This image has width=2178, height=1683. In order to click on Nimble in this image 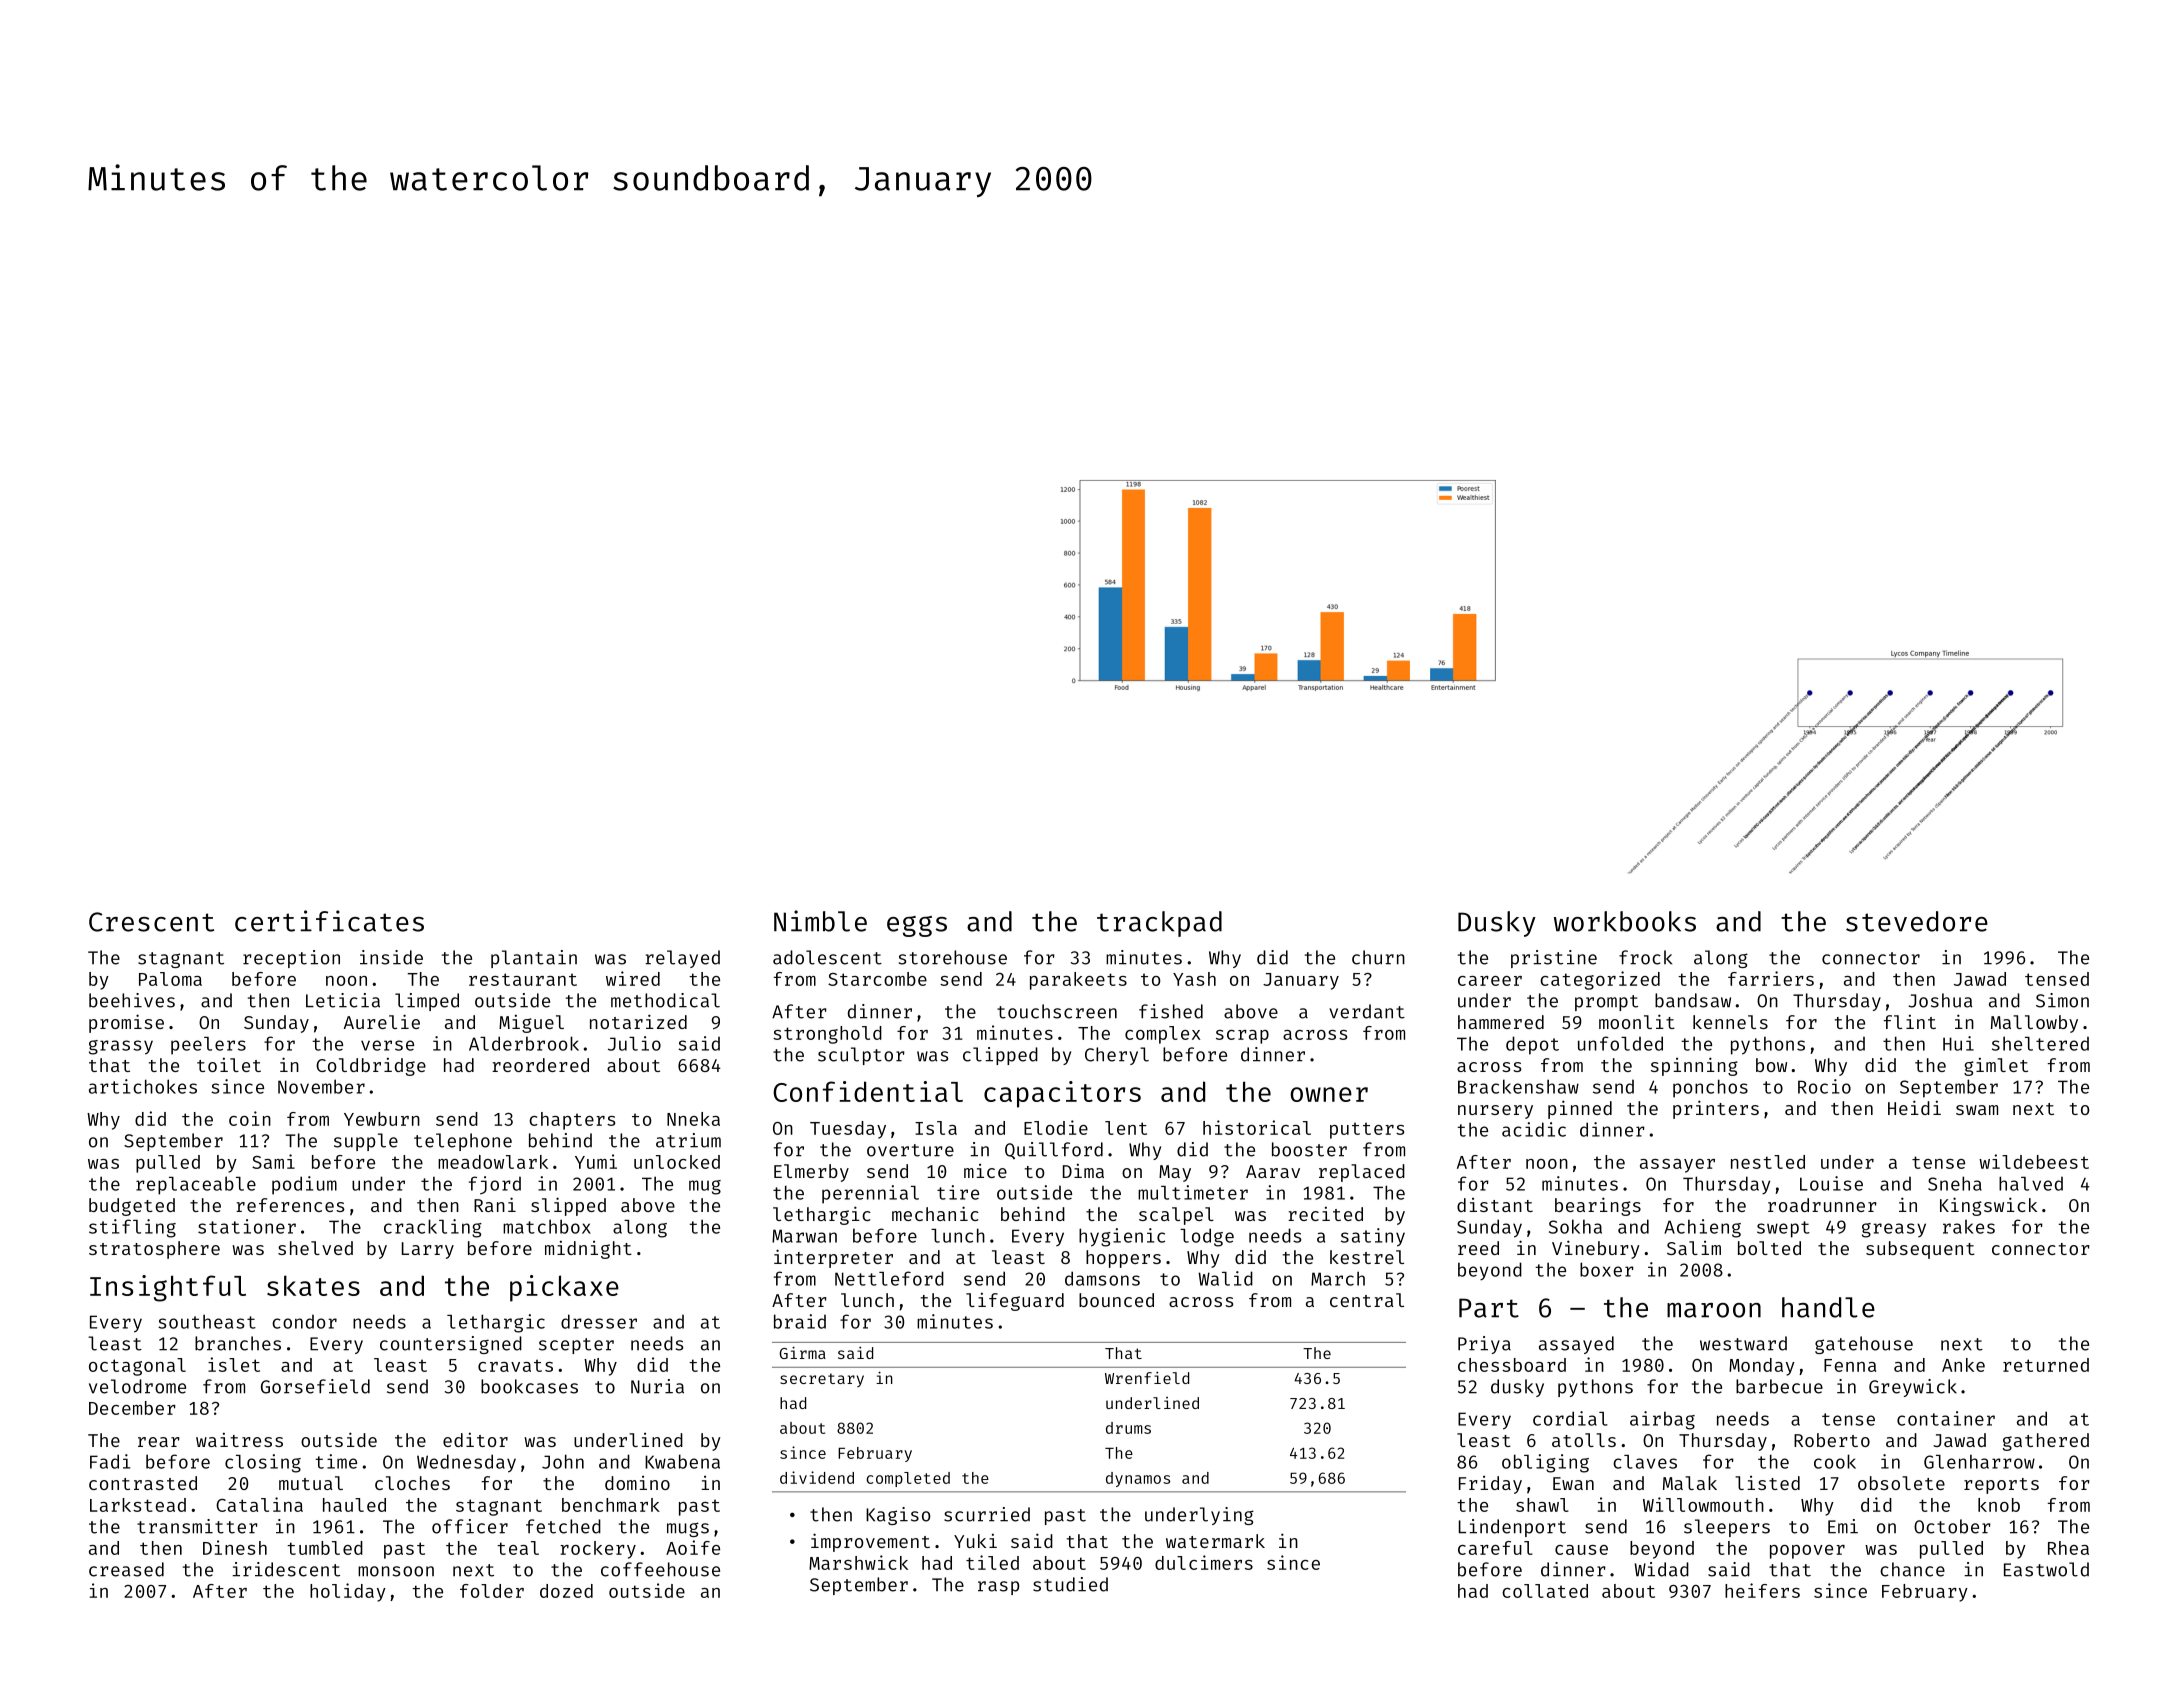, I will do `click(820, 921)`.
